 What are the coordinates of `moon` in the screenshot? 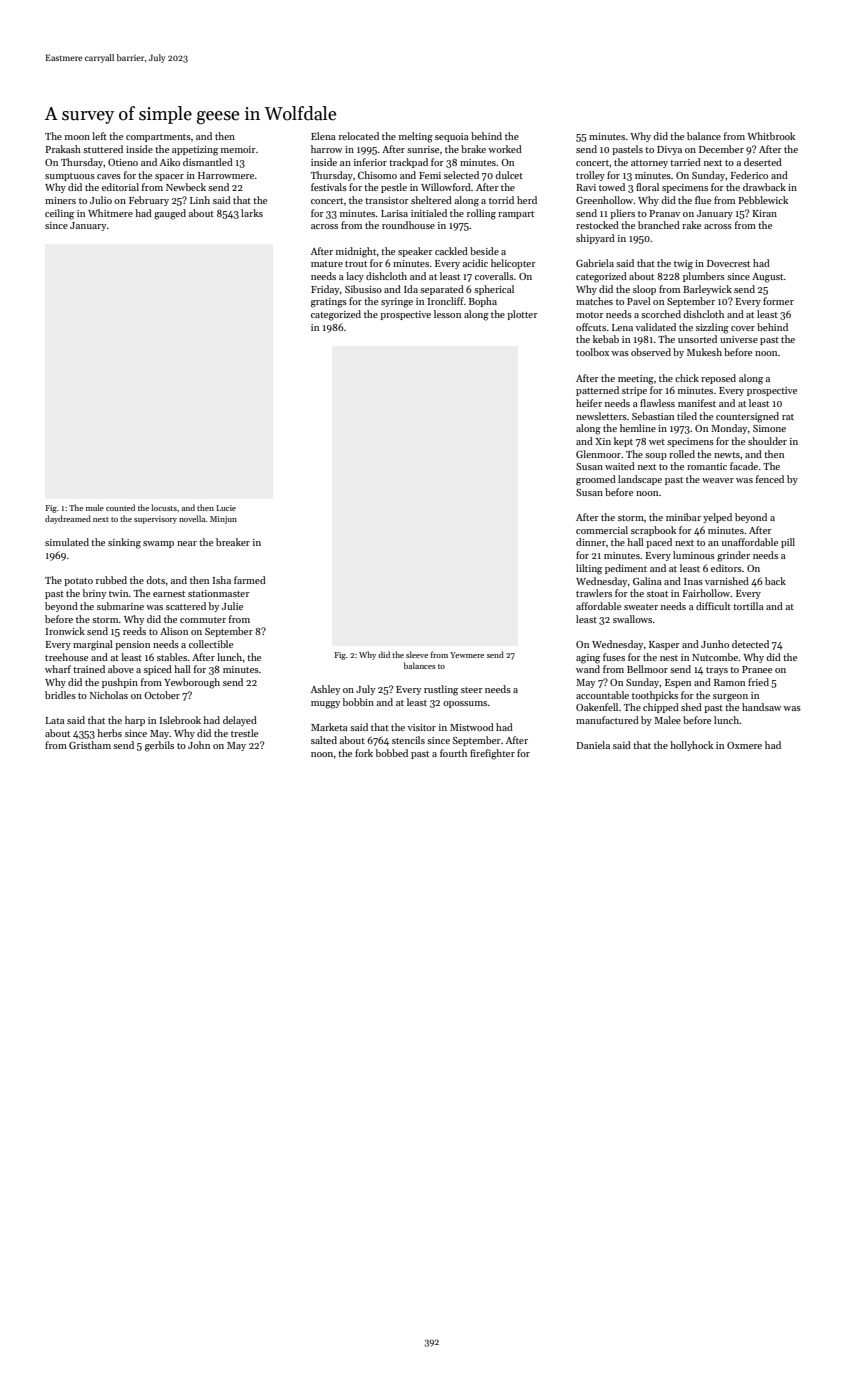 It's located at (77, 137).
